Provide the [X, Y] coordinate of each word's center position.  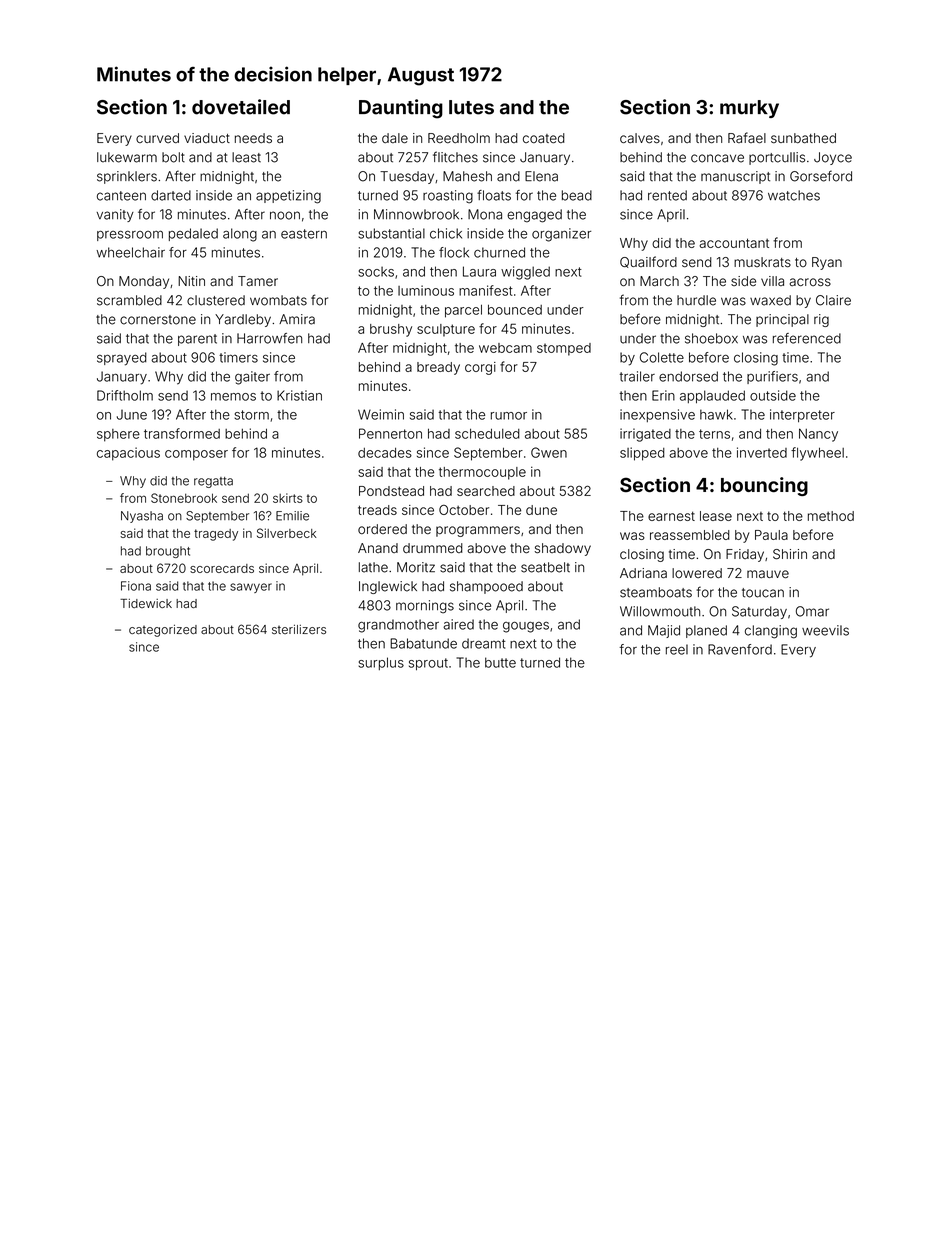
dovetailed [241, 107]
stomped [564, 349]
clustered [216, 300]
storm [252, 415]
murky [749, 109]
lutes [471, 107]
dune [541, 510]
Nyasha [142, 517]
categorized [163, 631]
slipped [642, 454]
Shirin [790, 554]
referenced [807, 338]
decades [385, 453]
